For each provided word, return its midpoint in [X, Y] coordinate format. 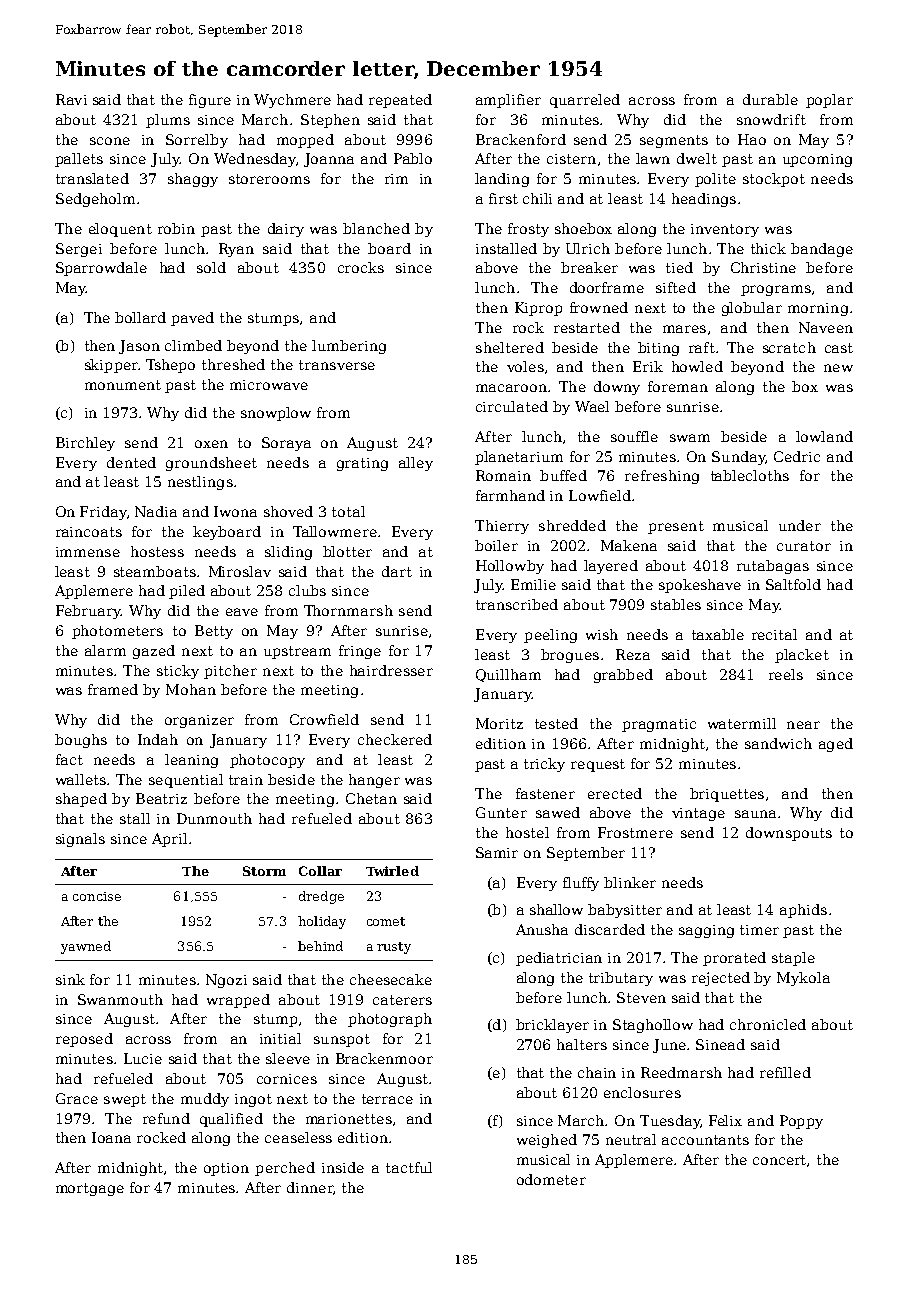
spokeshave [700, 586]
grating [362, 464]
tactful [409, 1167]
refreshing [662, 477]
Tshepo [170, 366]
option [226, 1169]
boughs [81, 741]
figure [210, 101]
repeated [400, 101]
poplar [829, 101]
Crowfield [324, 719]
